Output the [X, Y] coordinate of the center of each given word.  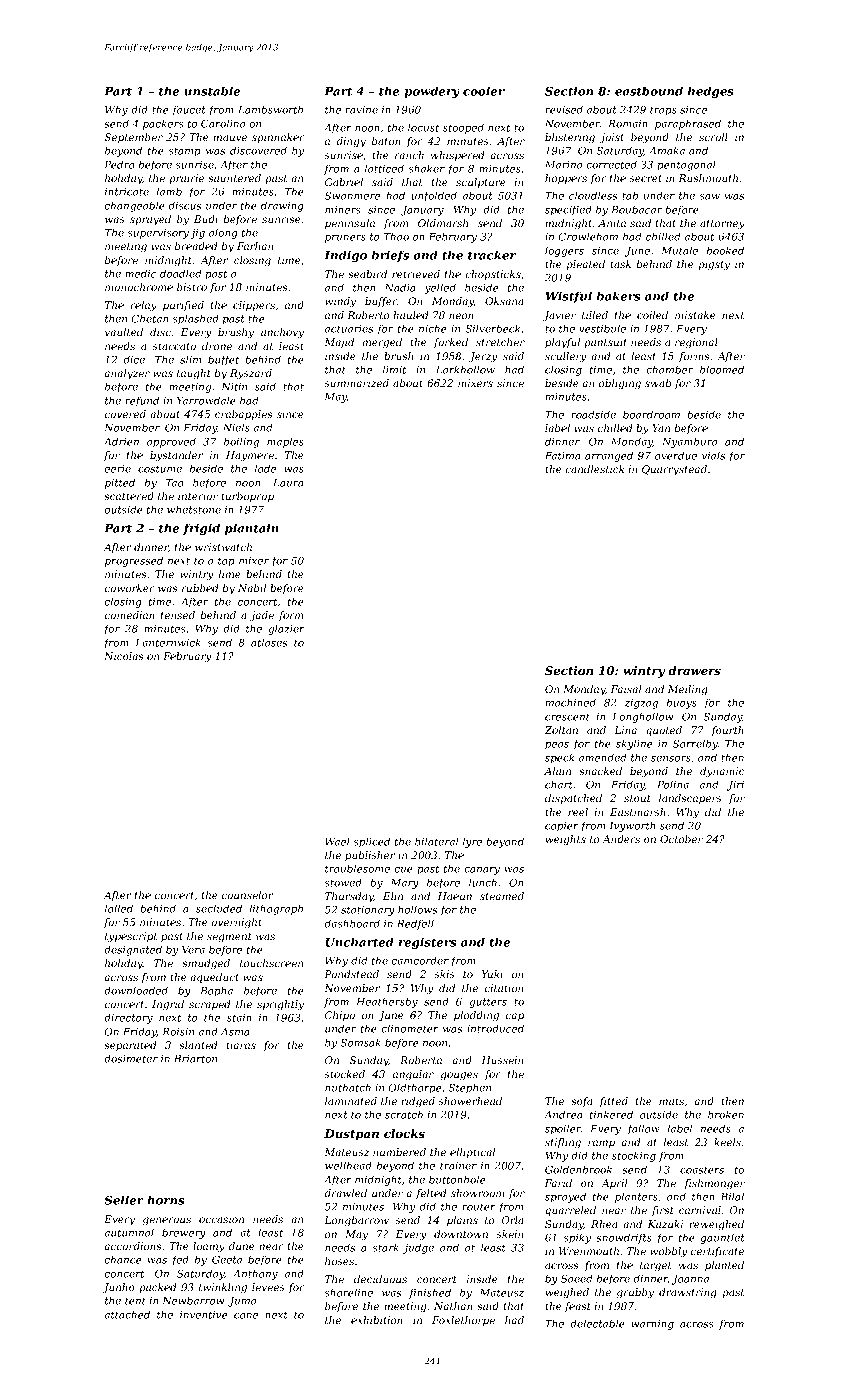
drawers [694, 670]
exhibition [377, 1320]
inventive [204, 1315]
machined [570, 702]
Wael [337, 841]
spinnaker [278, 138]
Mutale [679, 250]
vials [713, 455]
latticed [384, 168]
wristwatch [223, 547]
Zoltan [561, 730]
